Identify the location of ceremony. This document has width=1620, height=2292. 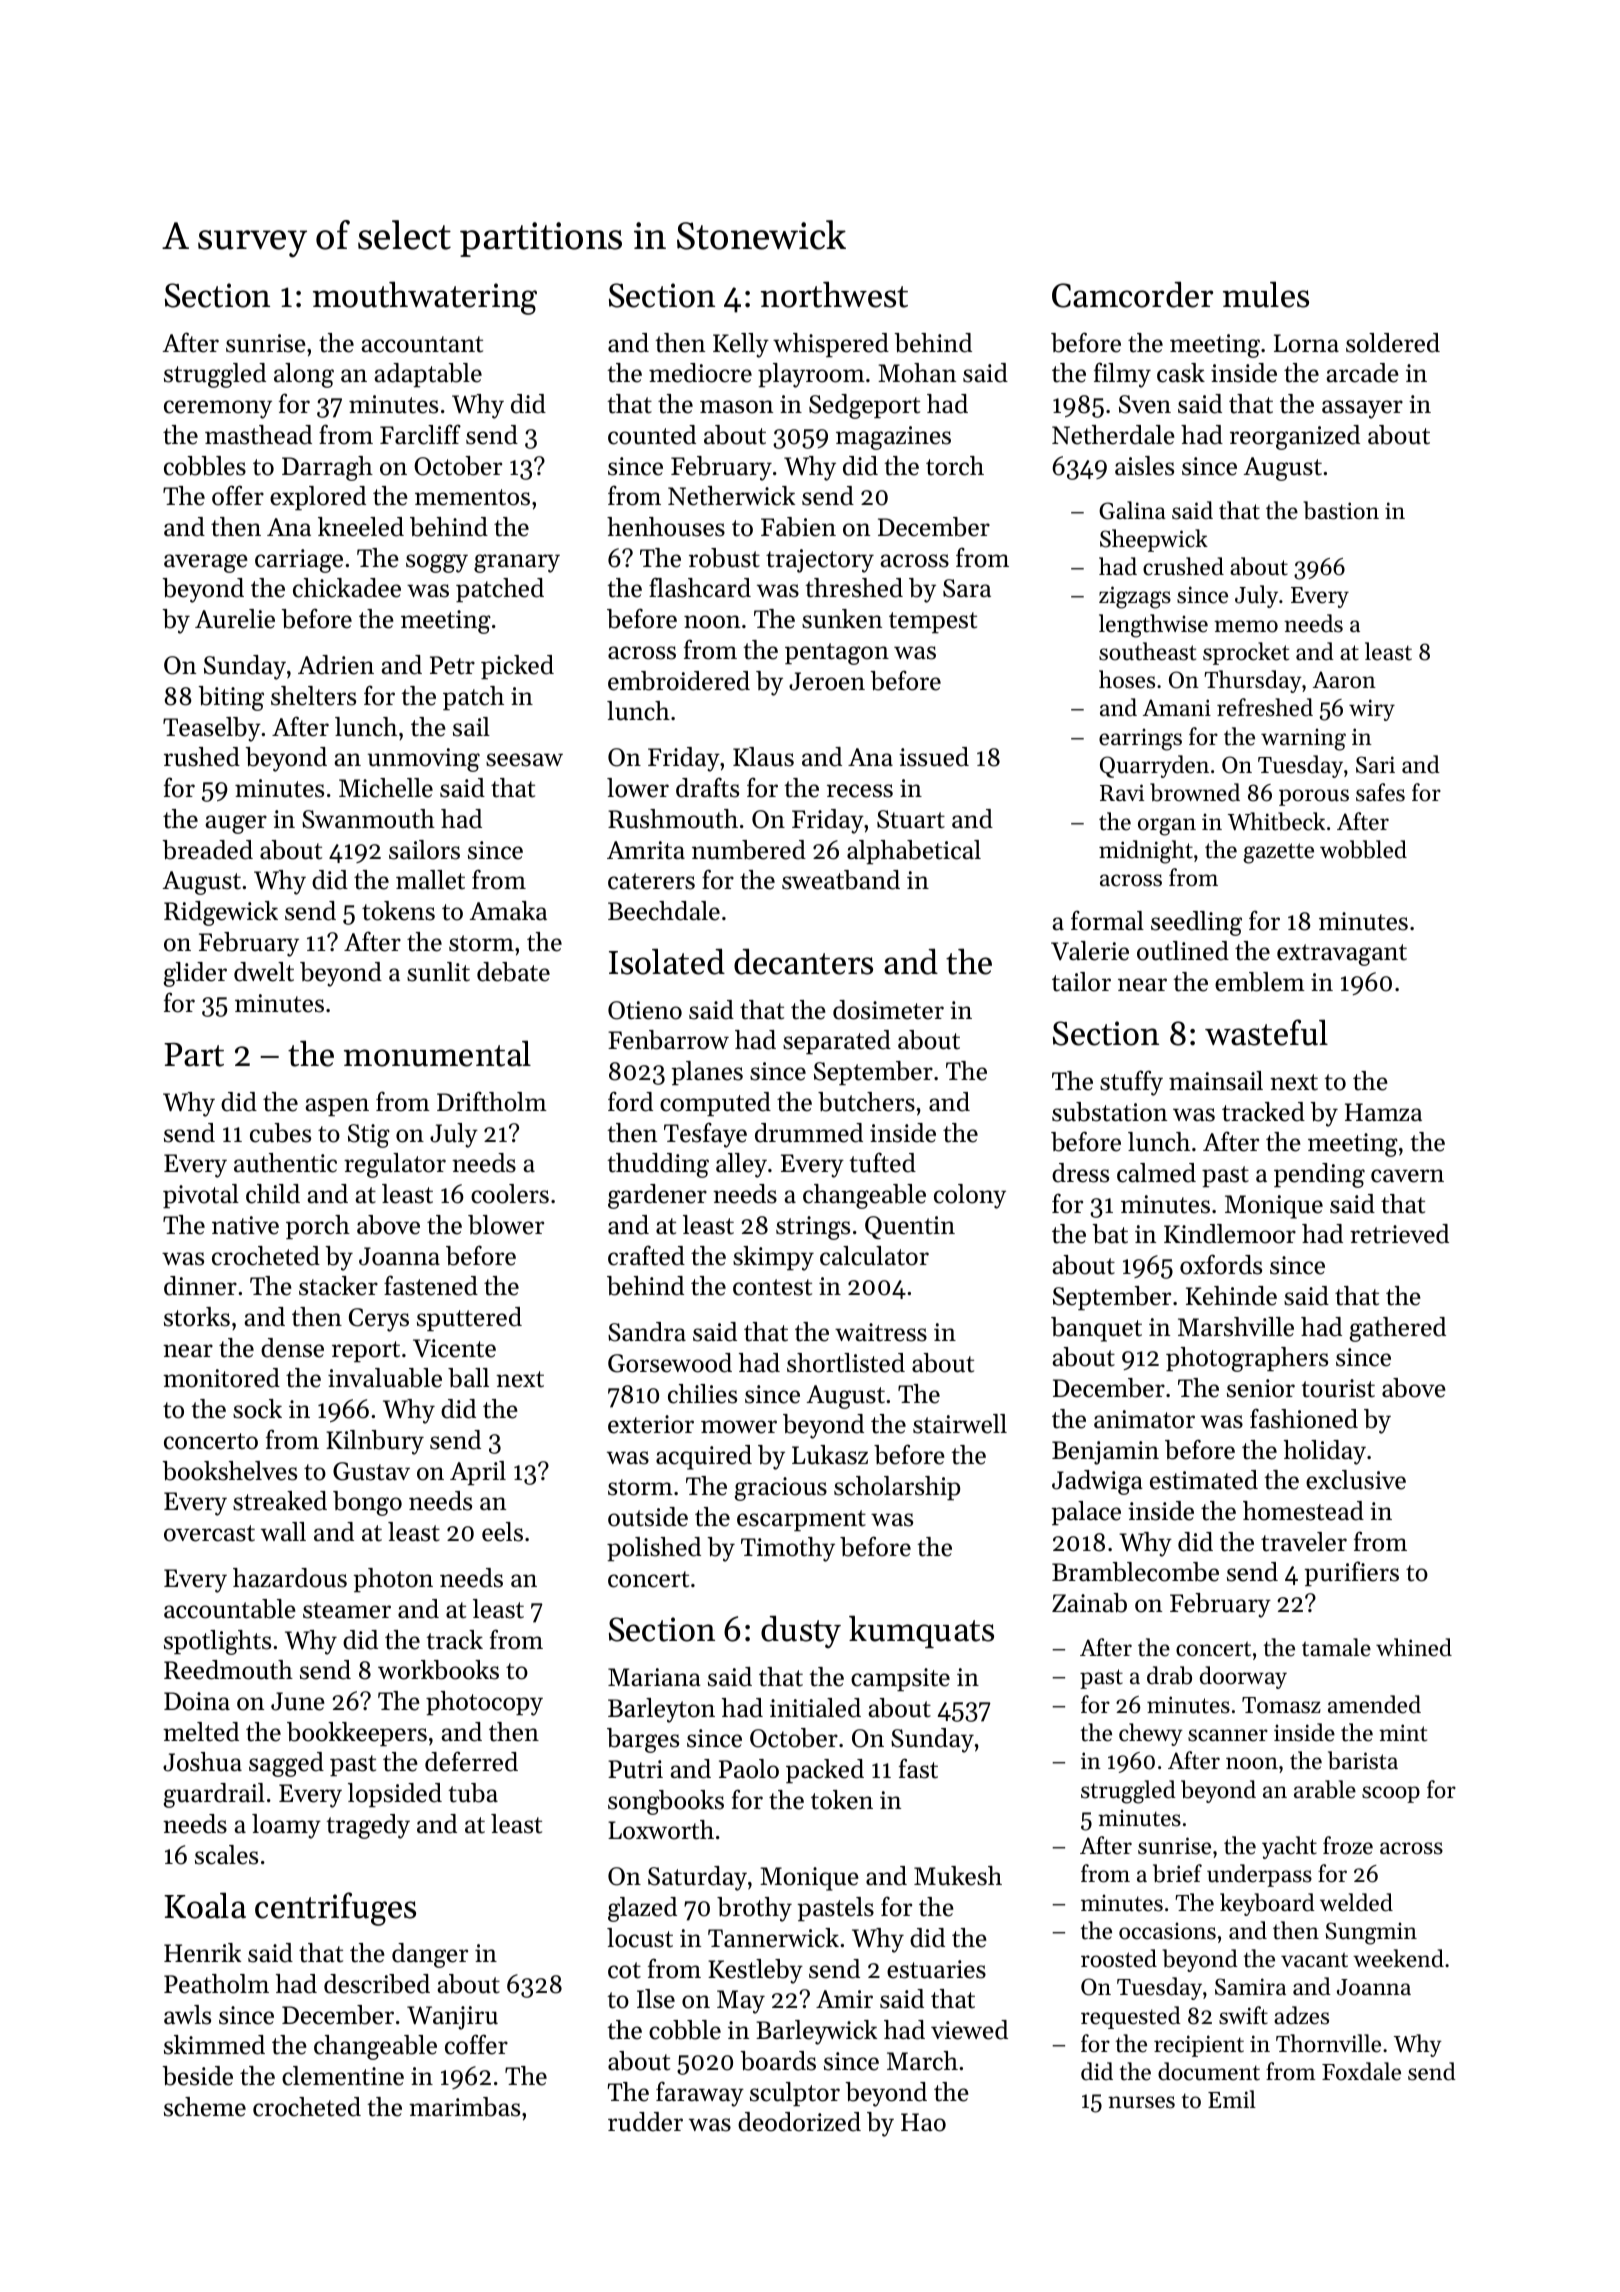
(218, 409).
